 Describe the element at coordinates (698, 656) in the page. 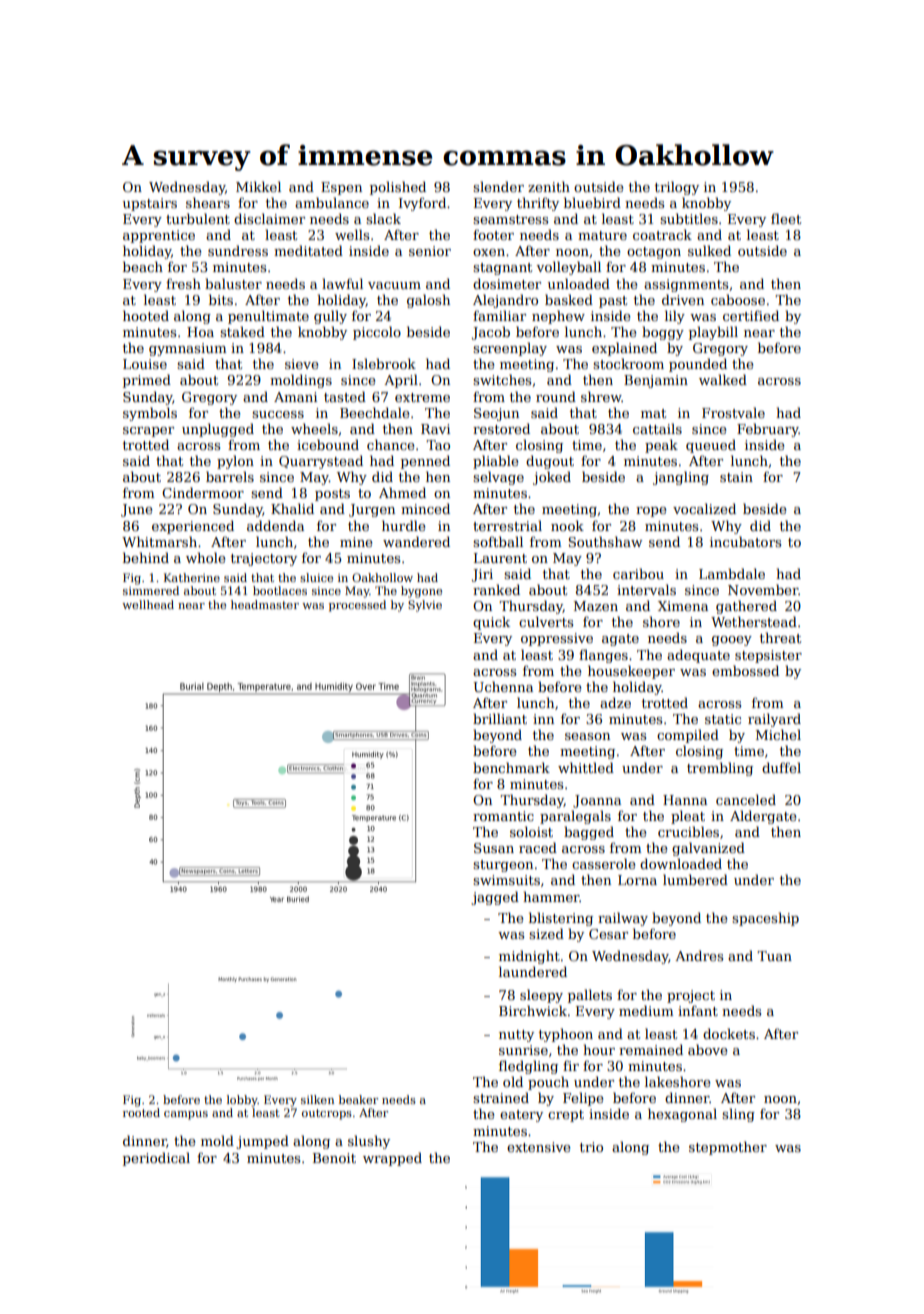

I see `adequate` at that location.
